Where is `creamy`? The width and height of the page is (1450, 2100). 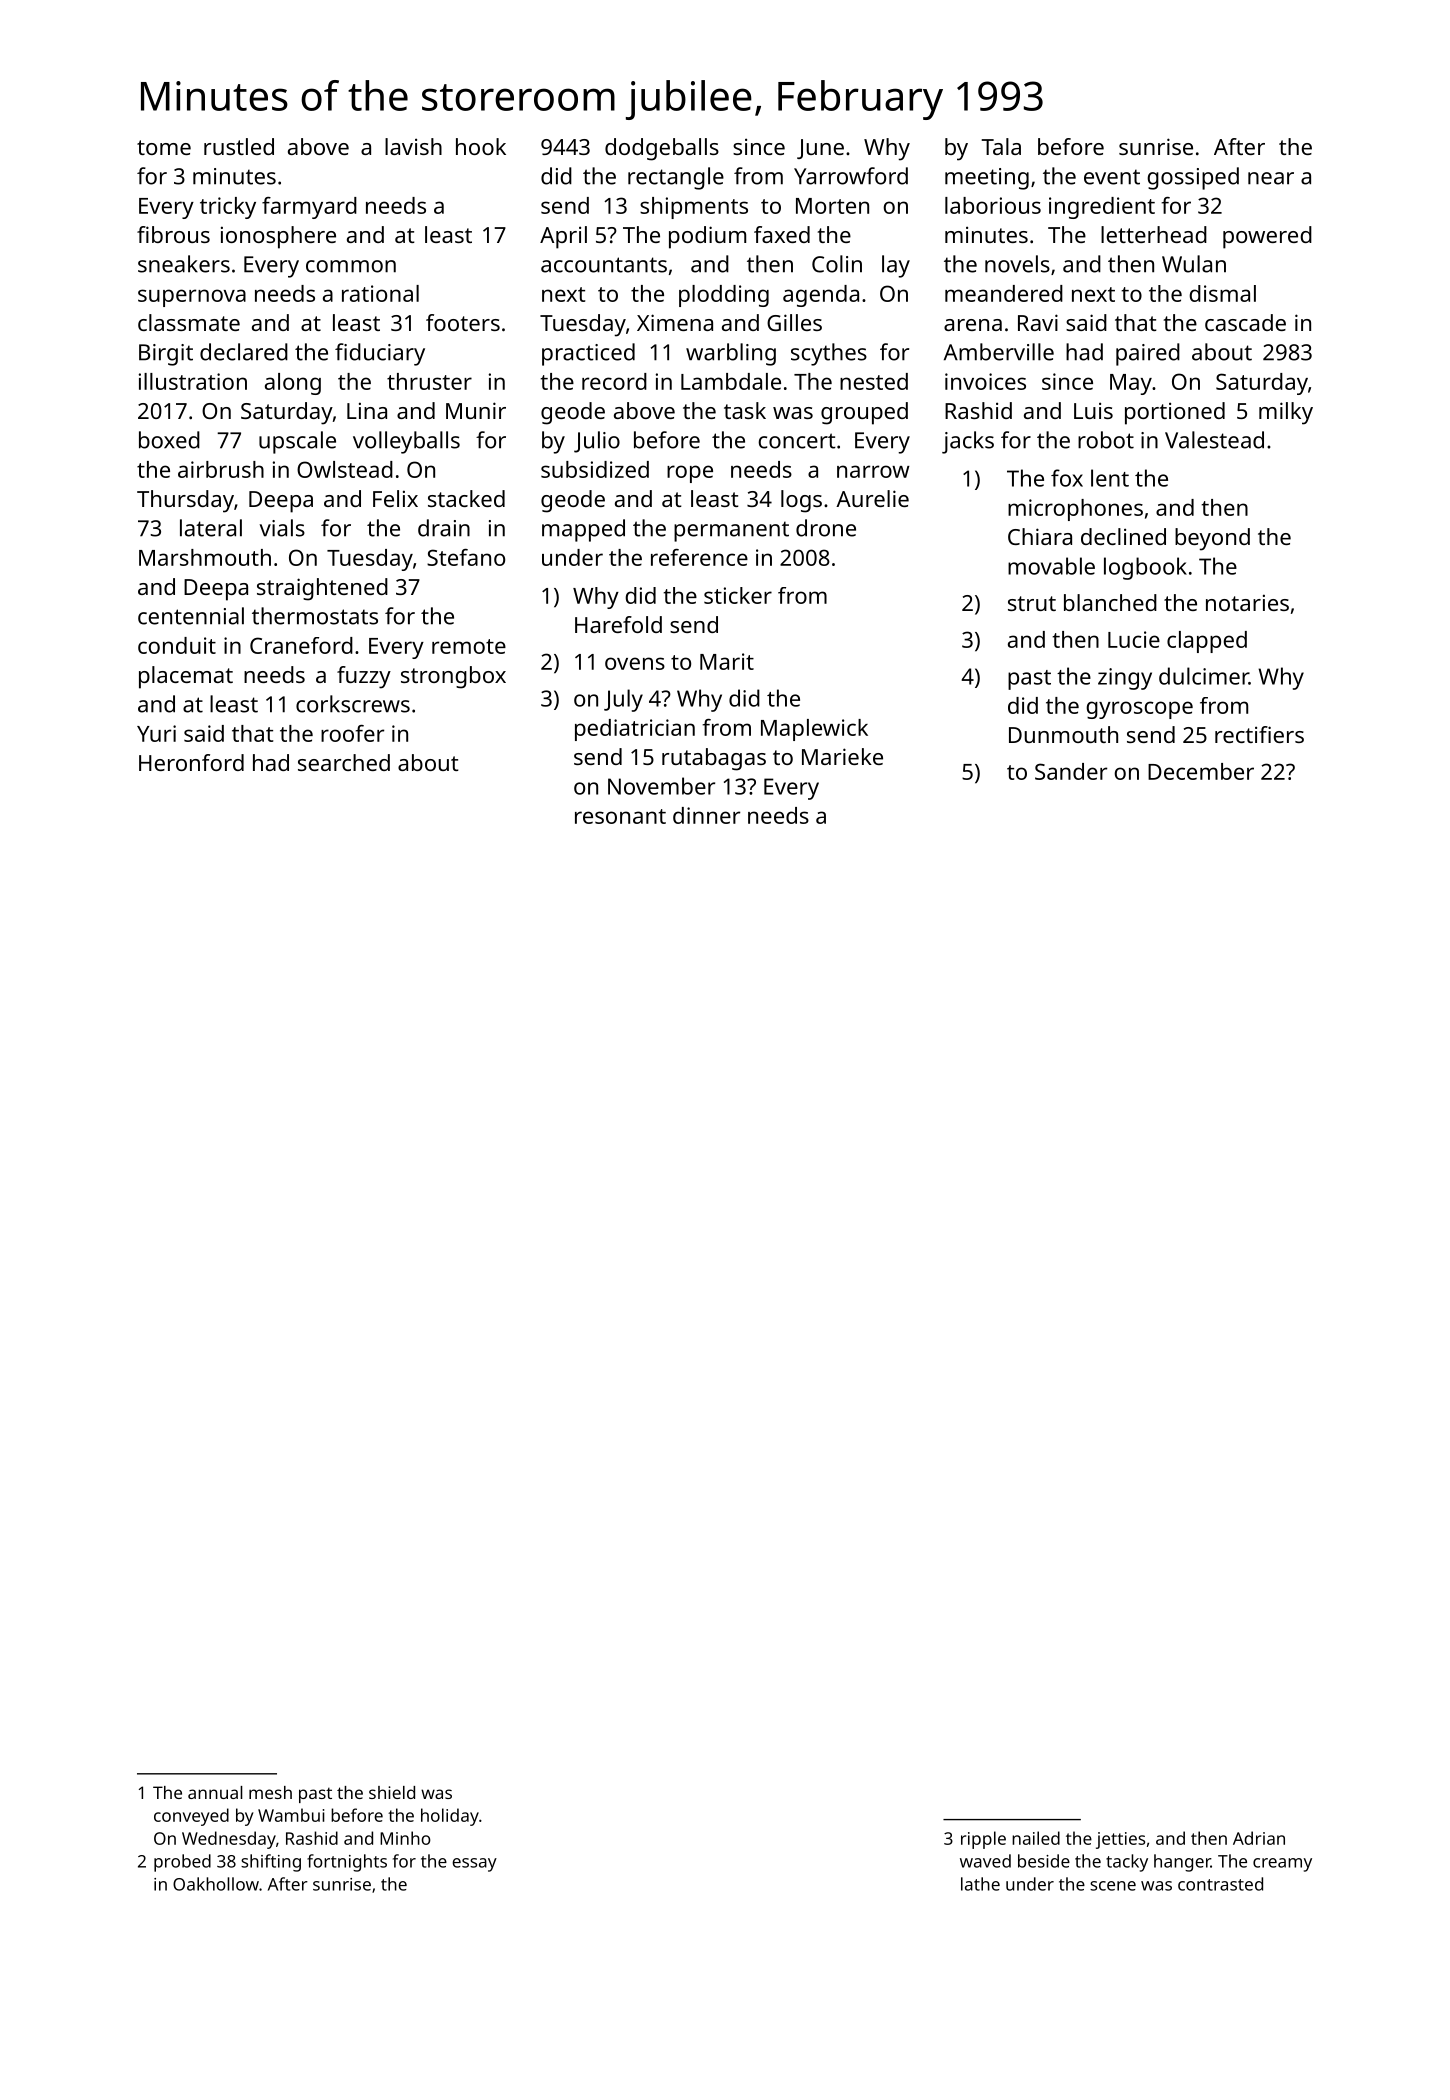
creamy is located at coordinates (1282, 1865).
